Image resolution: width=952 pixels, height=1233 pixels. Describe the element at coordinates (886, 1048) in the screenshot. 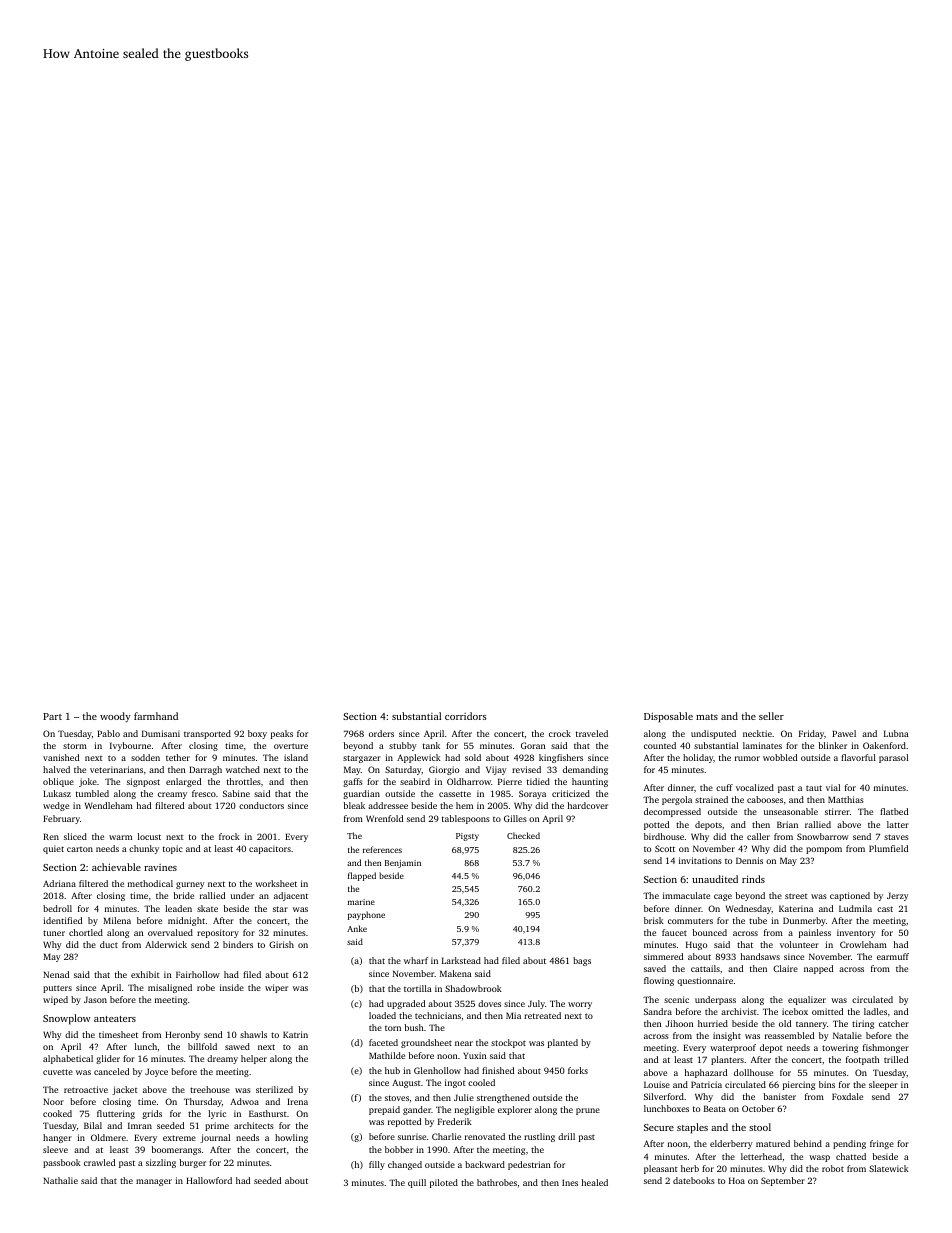

I see `fishmonger` at that location.
